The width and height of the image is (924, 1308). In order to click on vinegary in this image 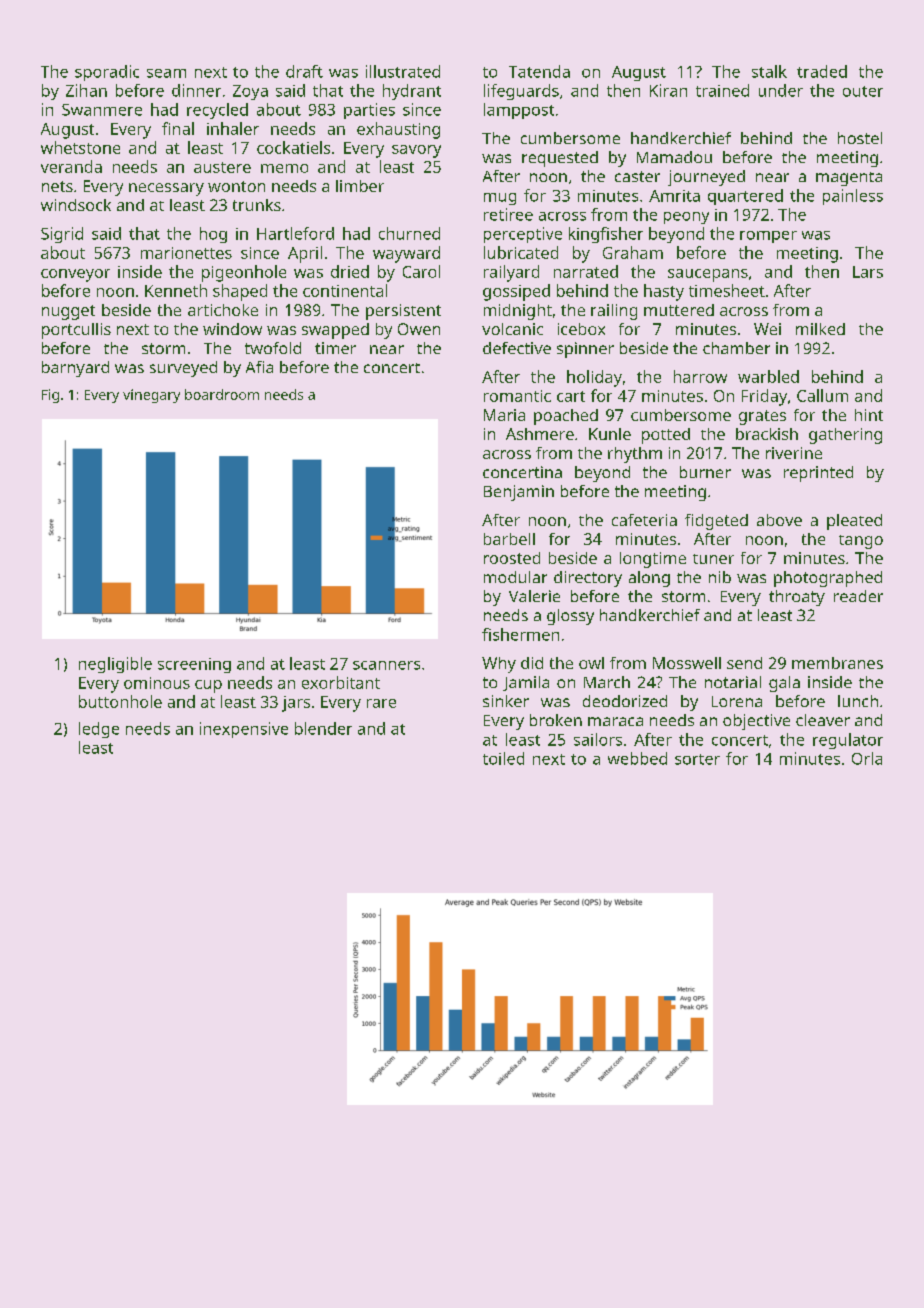, I will do `click(151, 396)`.
